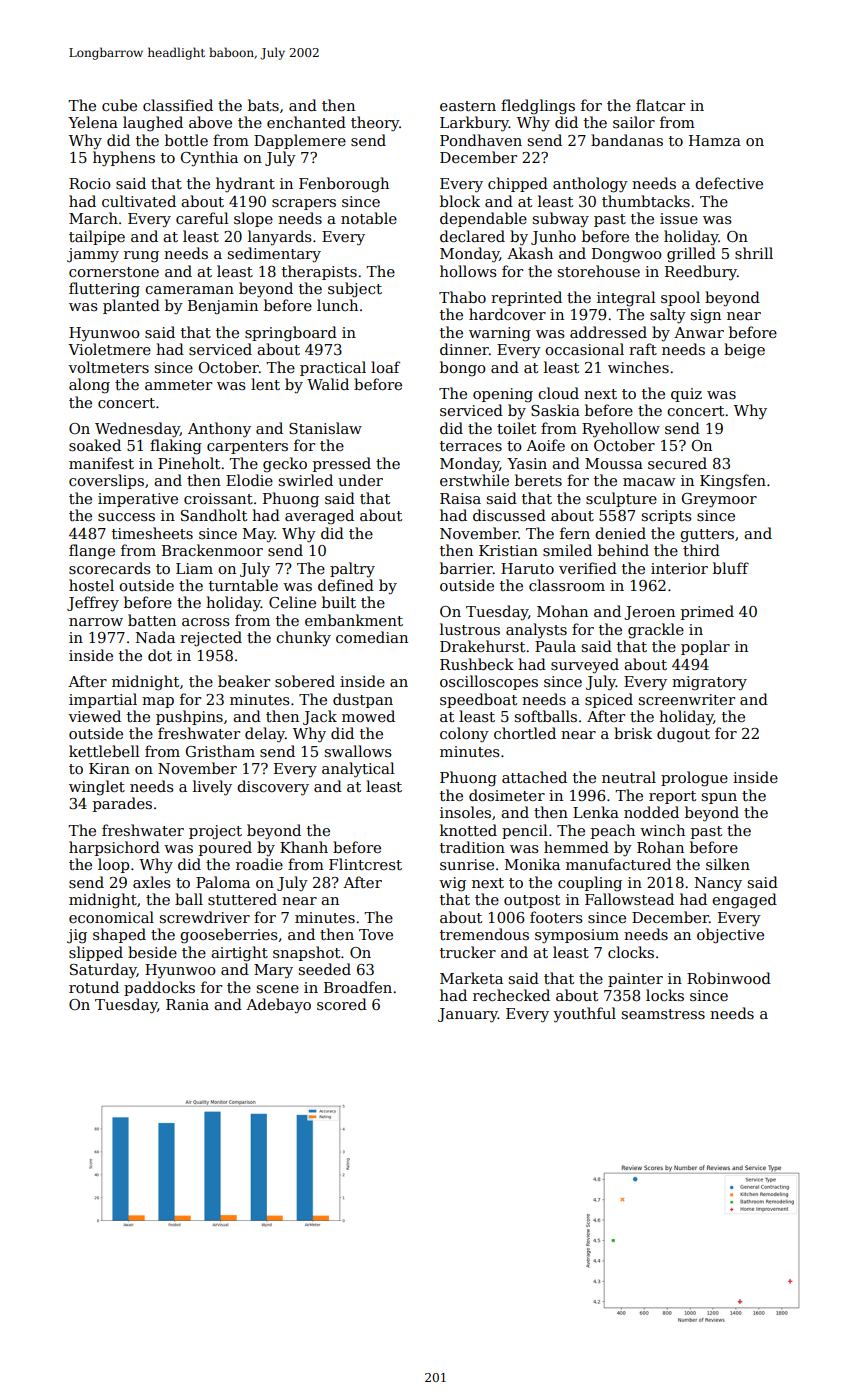 The height and width of the screenshot is (1400, 849). Describe the element at coordinates (728, 864) in the screenshot. I see `silken` at that location.
